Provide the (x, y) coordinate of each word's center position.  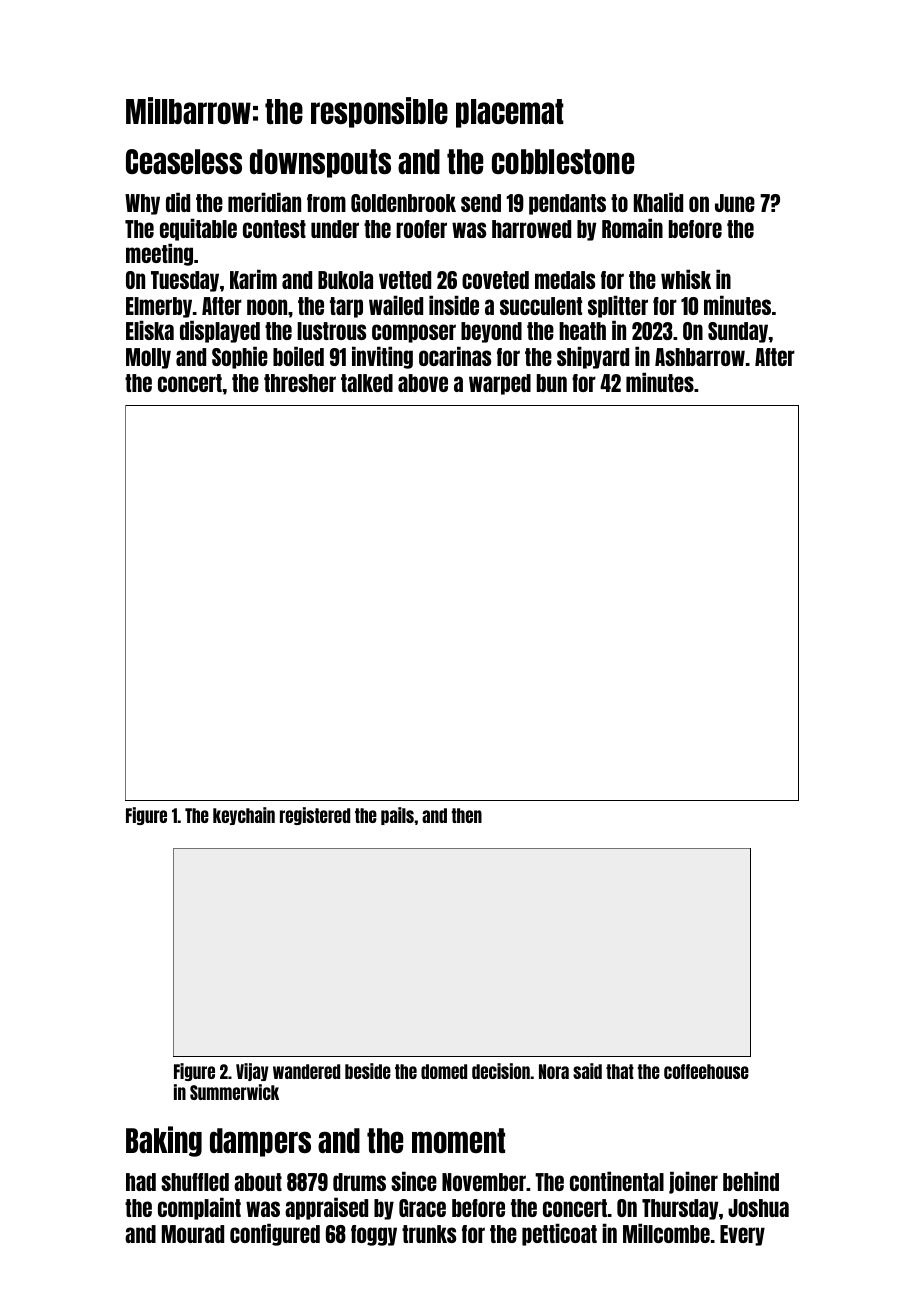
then (467, 815)
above (423, 383)
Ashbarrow (700, 357)
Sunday (738, 332)
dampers (260, 1142)
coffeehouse (706, 1071)
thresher (300, 383)
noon (267, 307)
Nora (554, 1071)
